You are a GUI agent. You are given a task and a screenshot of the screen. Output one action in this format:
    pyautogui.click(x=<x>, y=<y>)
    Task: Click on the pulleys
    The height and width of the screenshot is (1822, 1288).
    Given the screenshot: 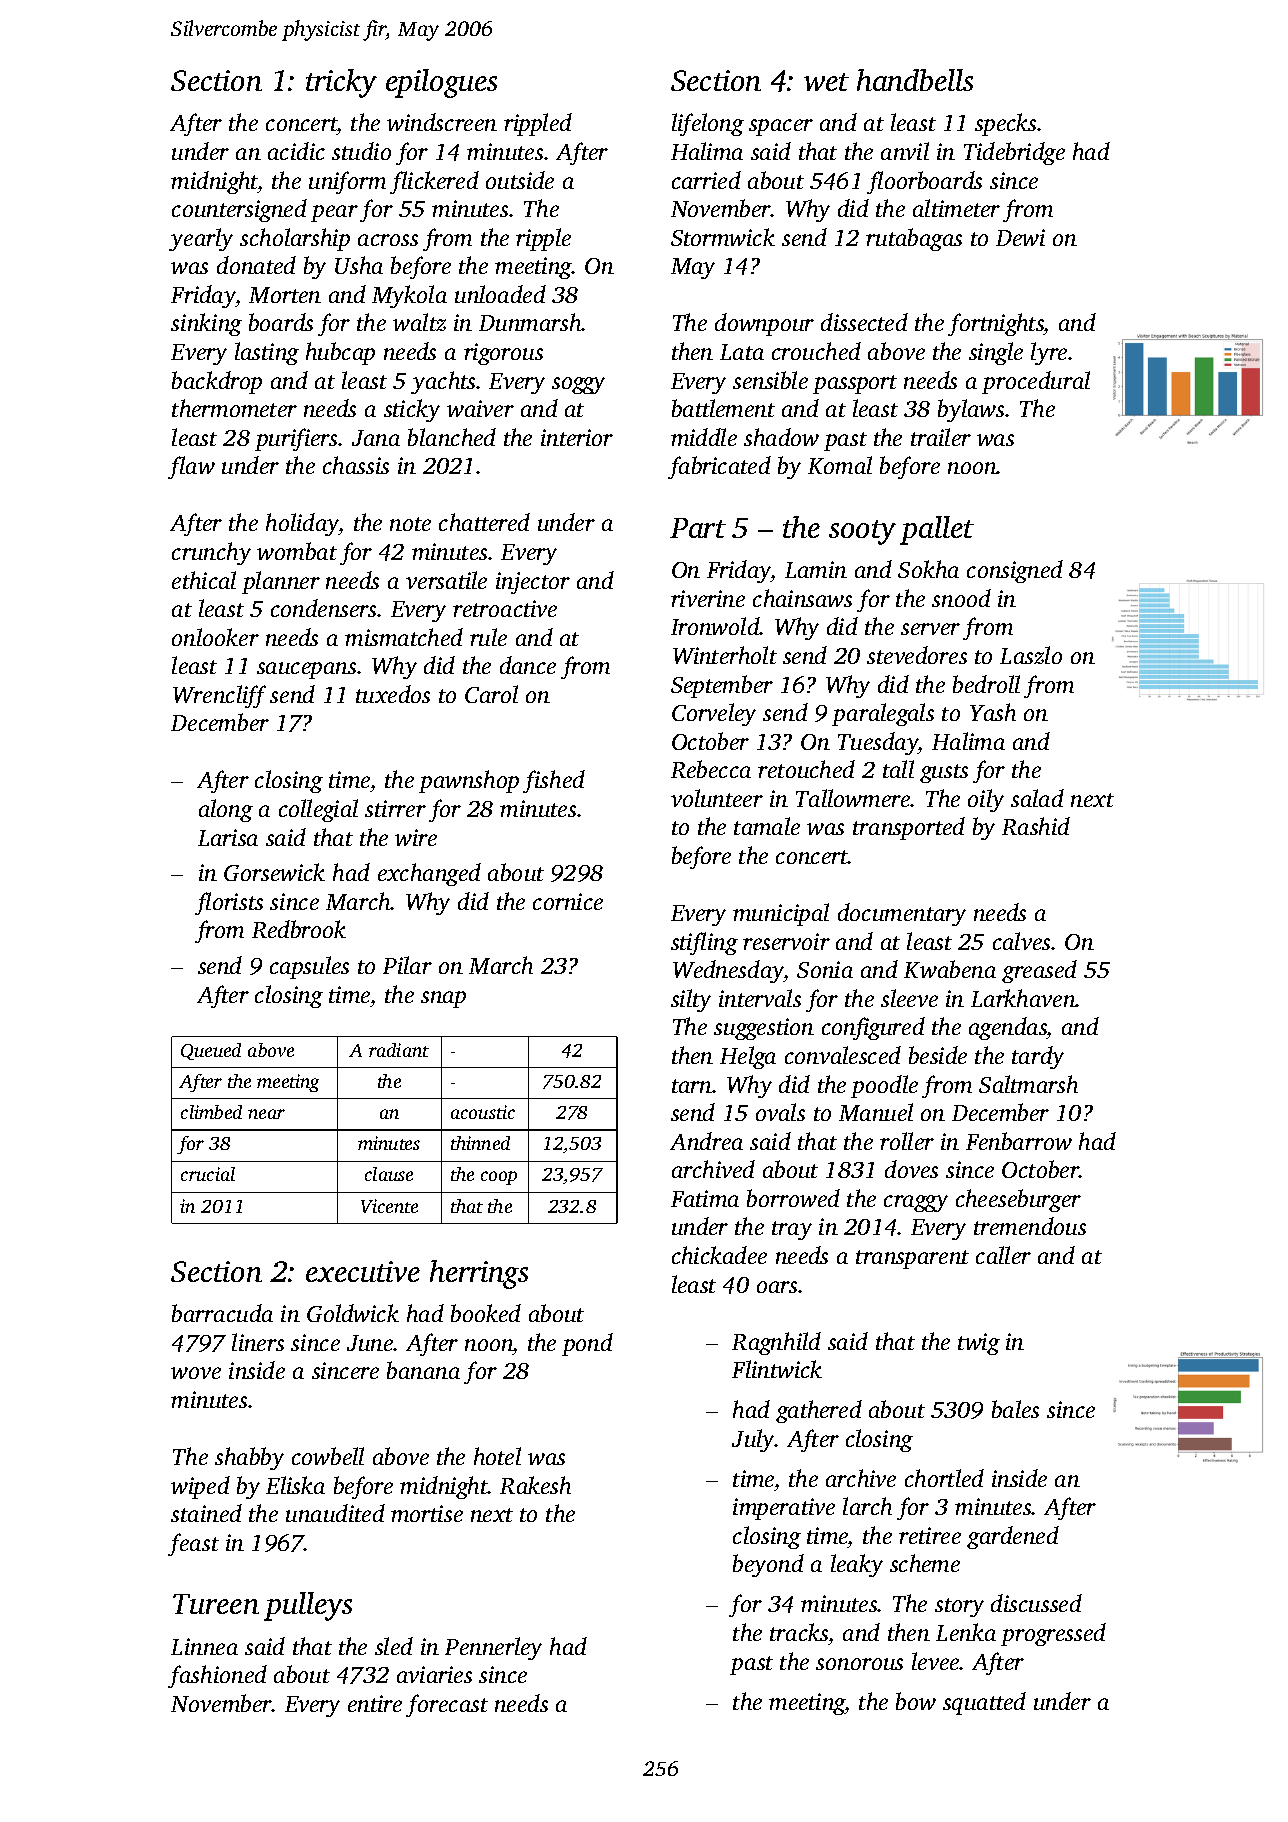 What is the action you would take?
    pyautogui.click(x=308, y=1606)
